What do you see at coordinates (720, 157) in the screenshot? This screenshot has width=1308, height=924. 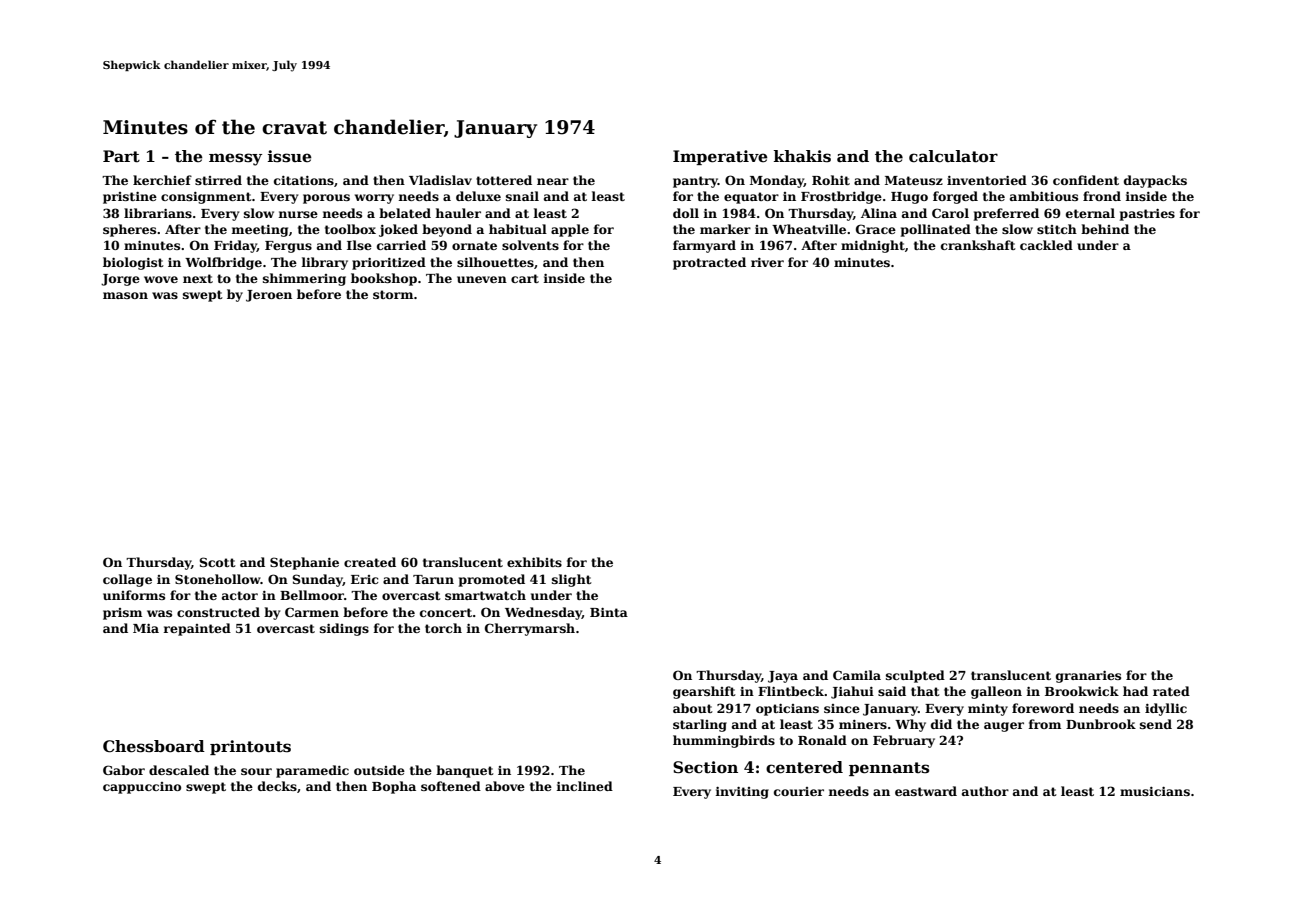 I see `Imperative` at bounding box center [720, 157].
